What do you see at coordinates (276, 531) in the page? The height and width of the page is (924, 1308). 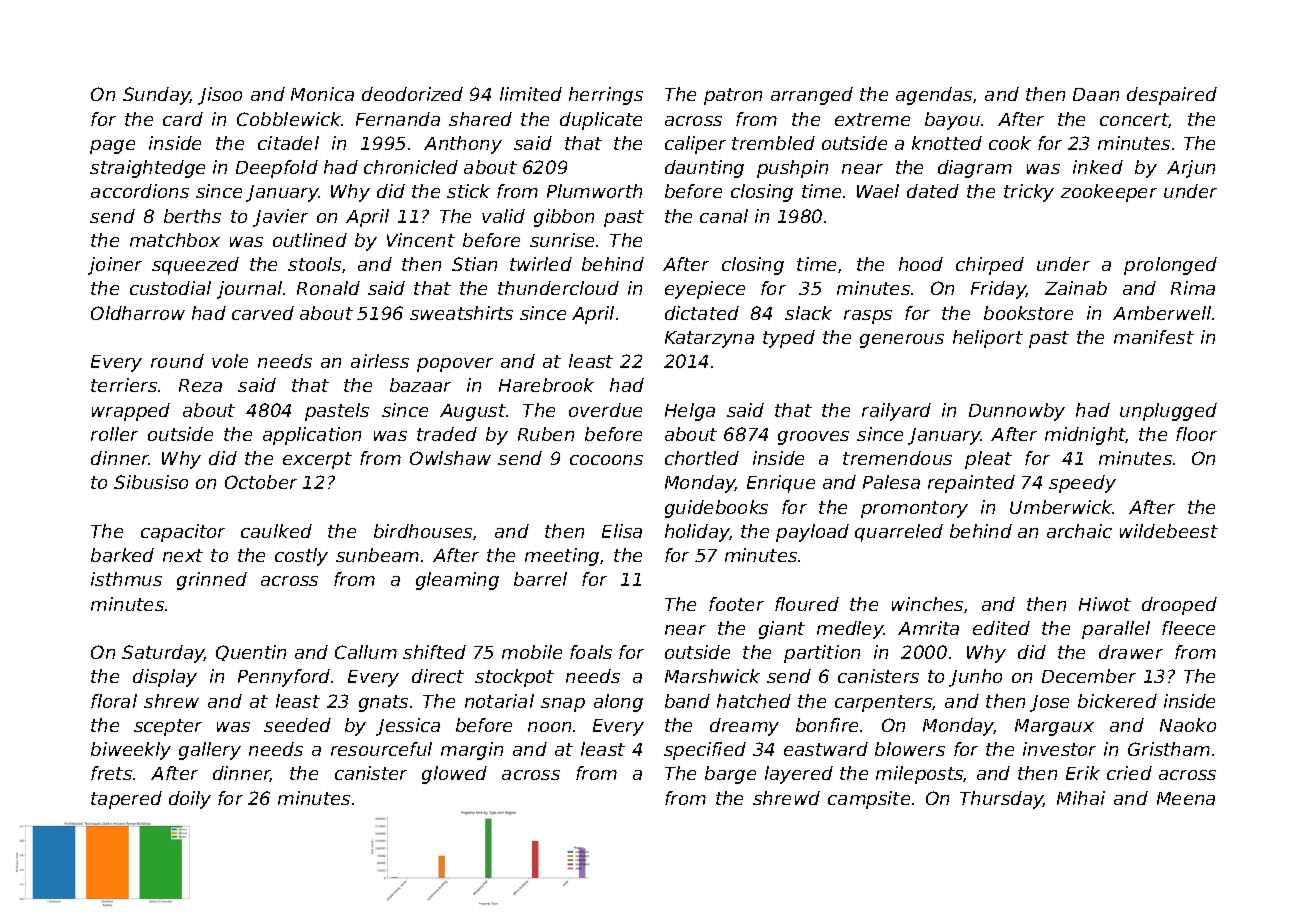 I see `caulked` at bounding box center [276, 531].
